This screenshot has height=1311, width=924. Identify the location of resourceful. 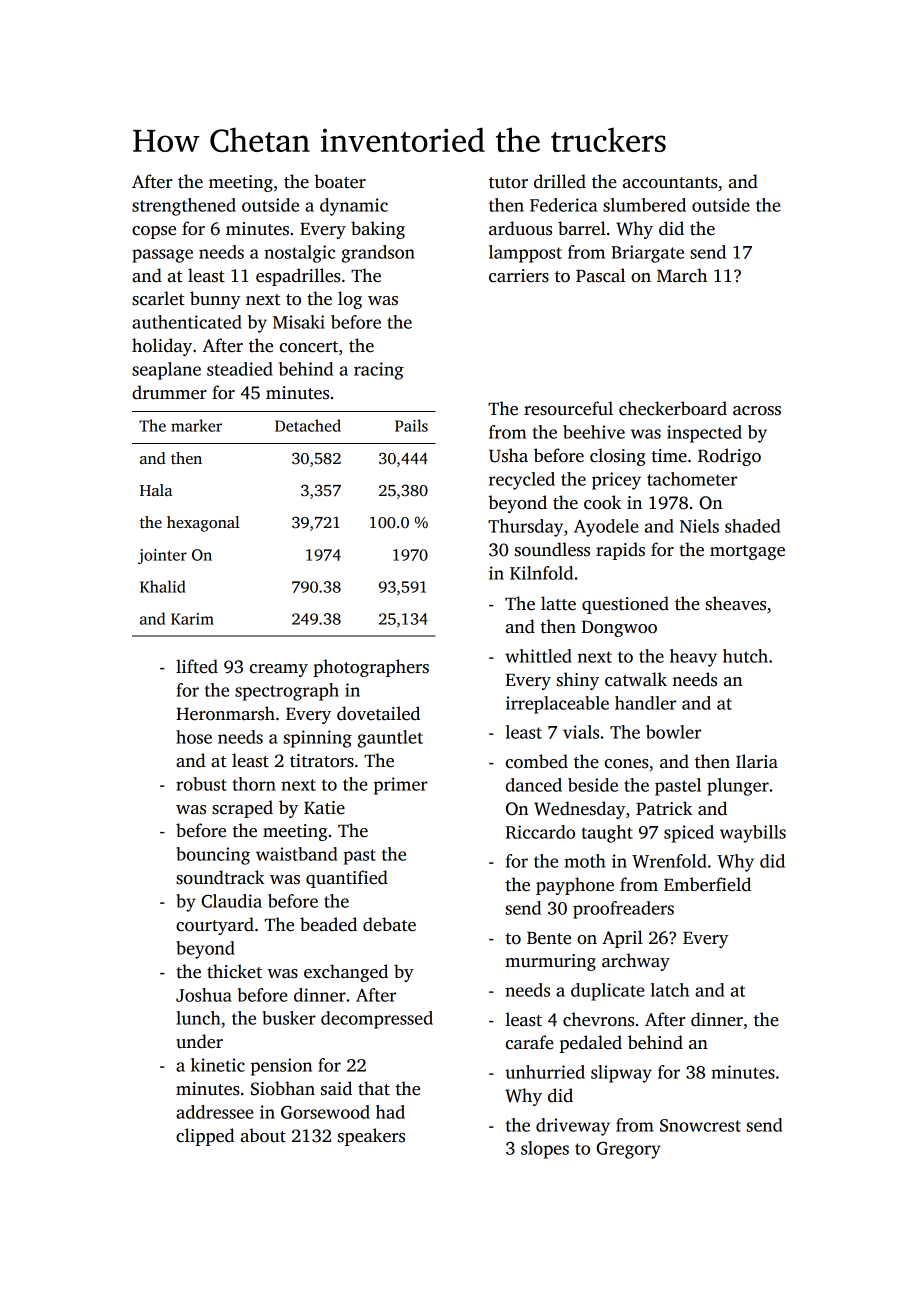
(568, 408).
